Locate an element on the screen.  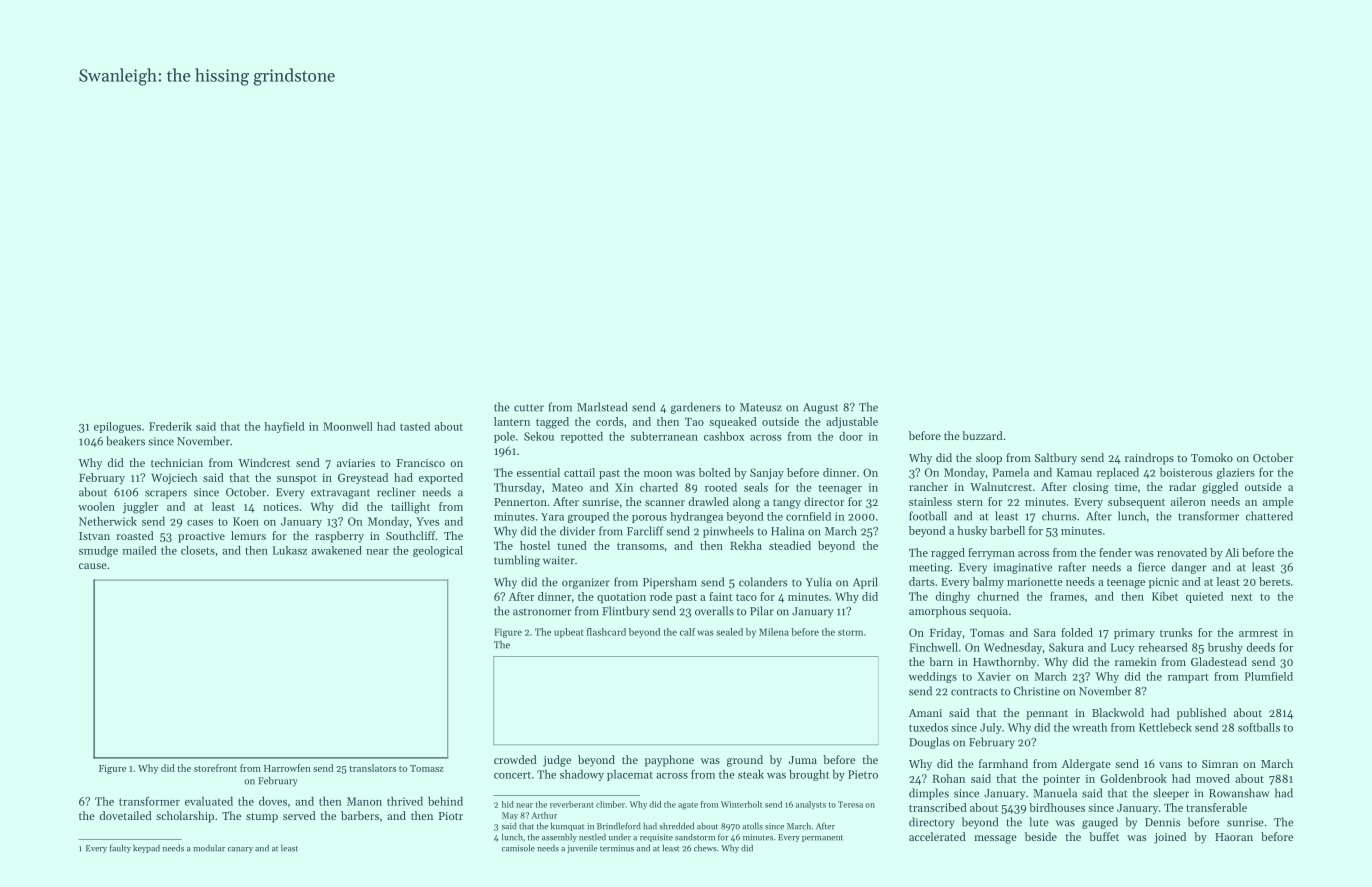
giggled is located at coordinates (1220, 488).
